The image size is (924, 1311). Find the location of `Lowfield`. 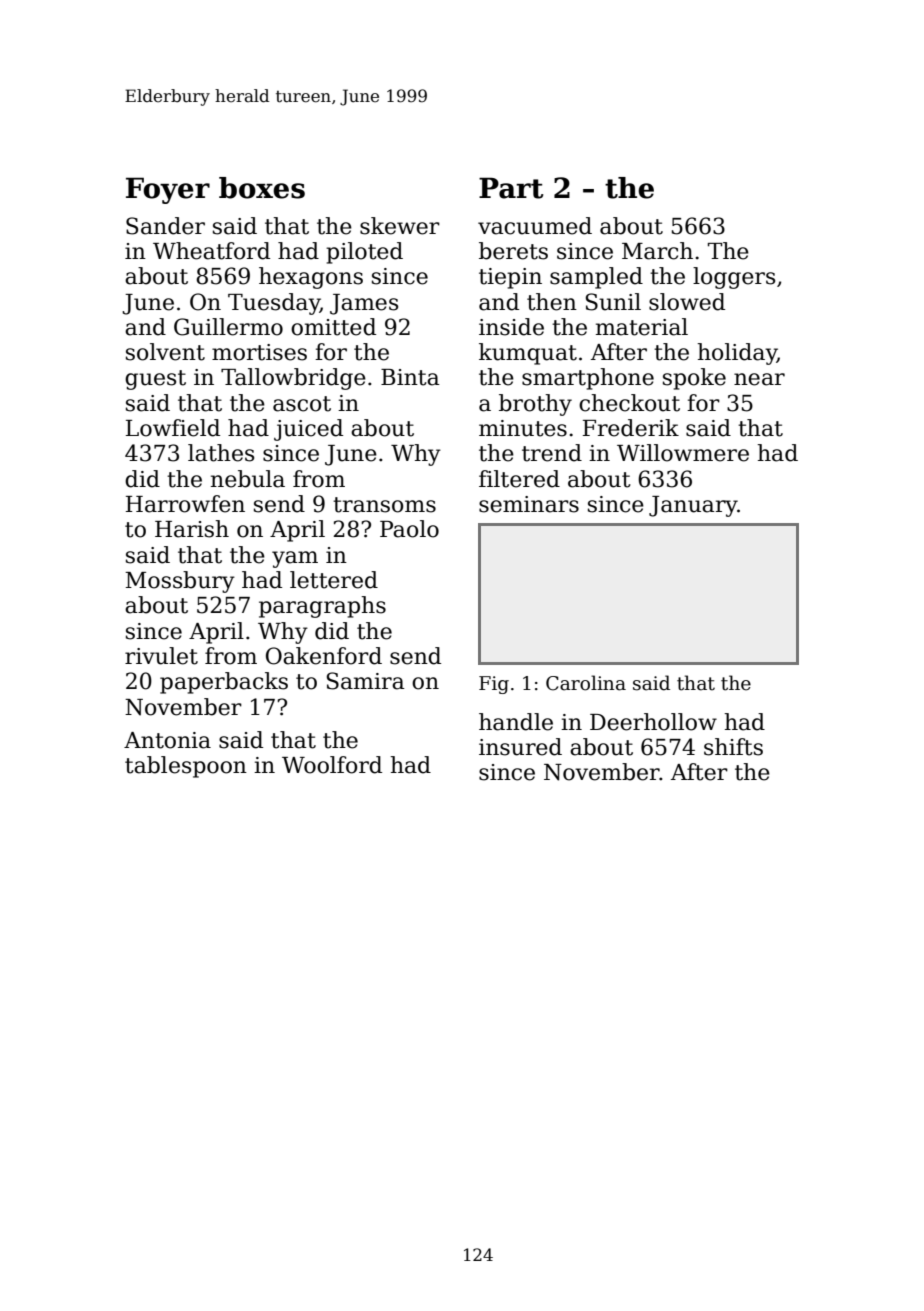

Lowfield is located at coordinates (173, 428).
